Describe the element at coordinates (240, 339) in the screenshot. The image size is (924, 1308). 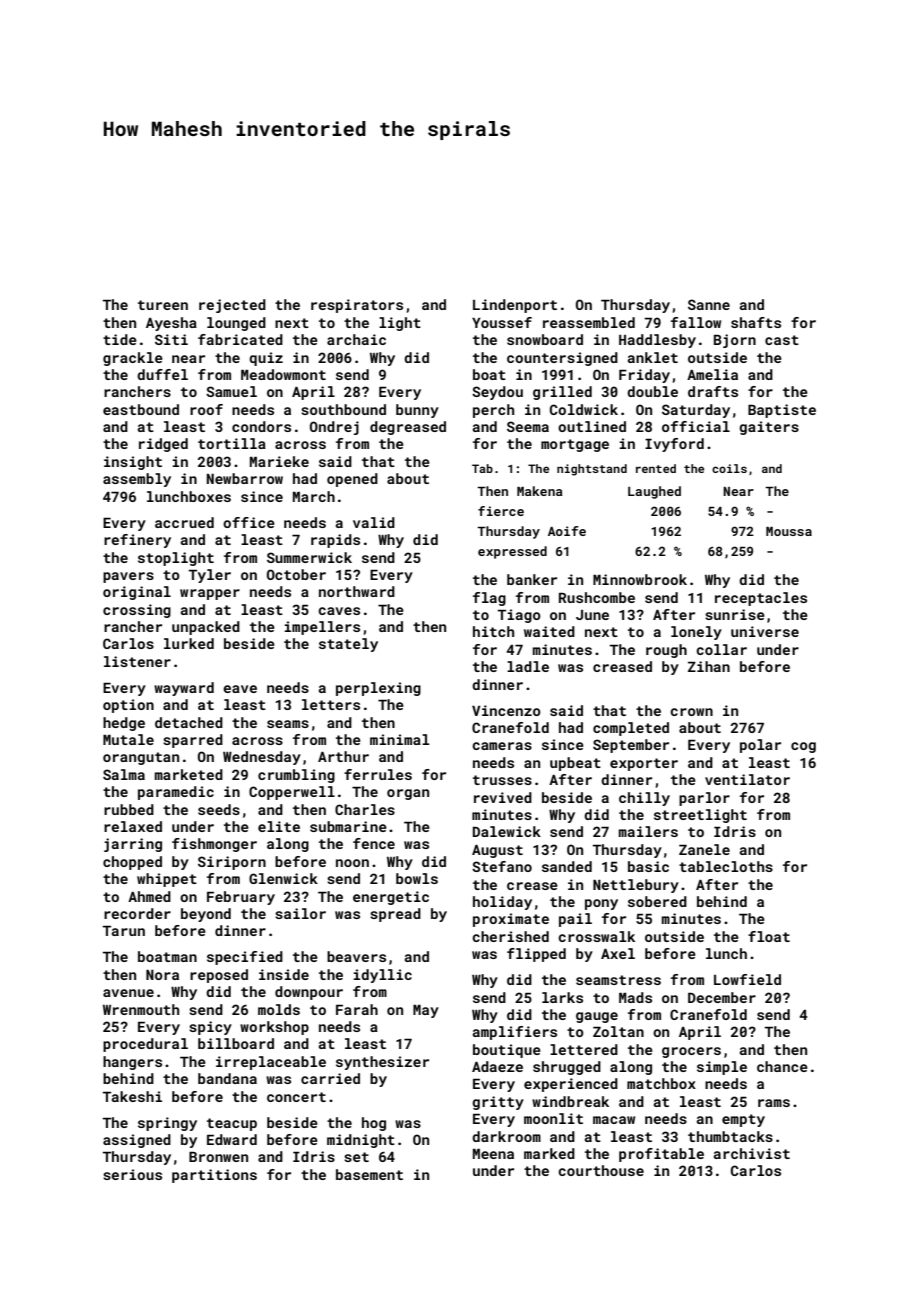
I see `fabricated` at that location.
